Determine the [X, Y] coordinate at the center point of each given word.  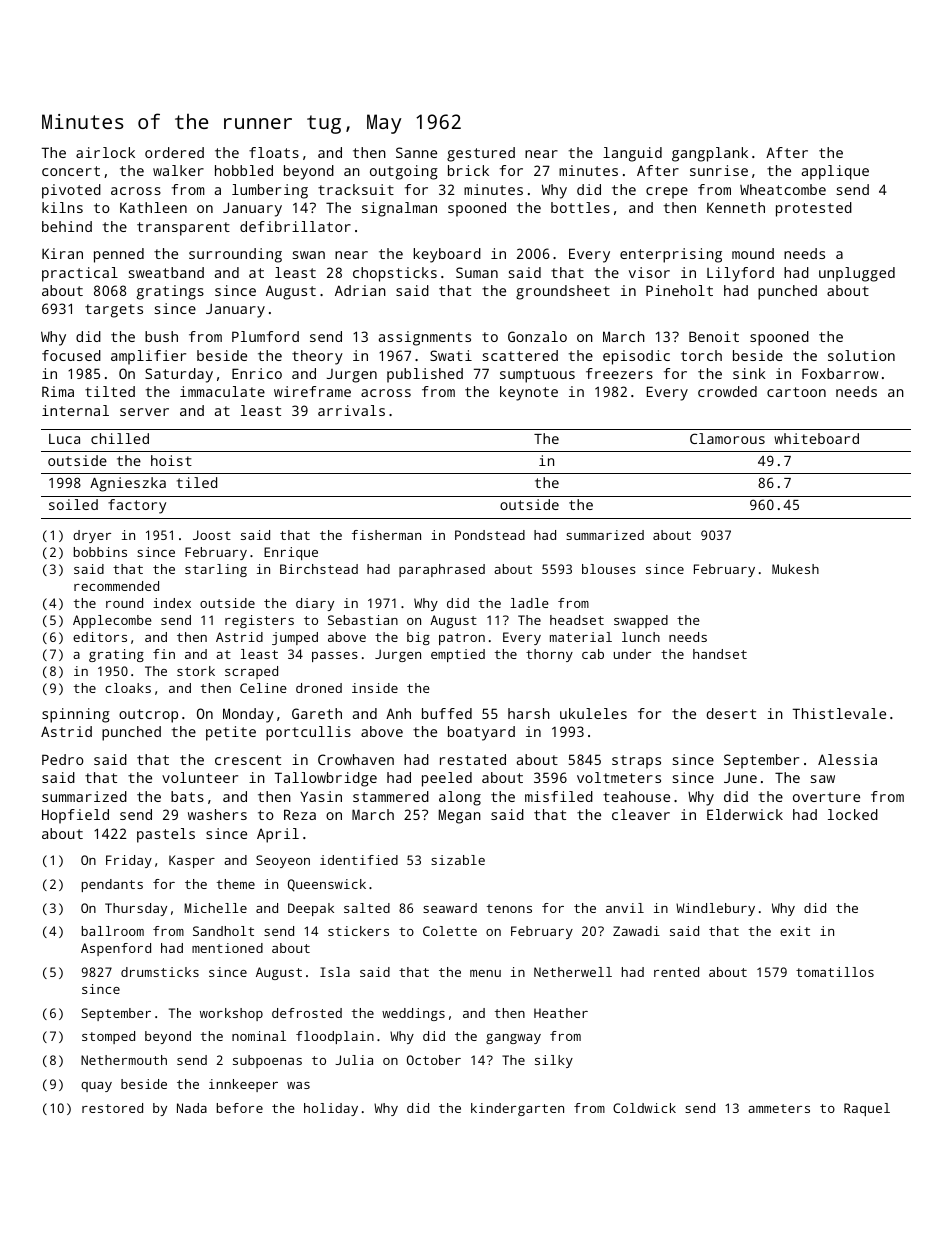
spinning [76, 715]
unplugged [857, 274]
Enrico [257, 373]
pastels [166, 835]
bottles [580, 207]
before [240, 1108]
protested [814, 209]
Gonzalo [537, 336]
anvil [625, 908]
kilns [62, 207]
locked [853, 814]
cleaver [641, 814]
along [460, 798]
